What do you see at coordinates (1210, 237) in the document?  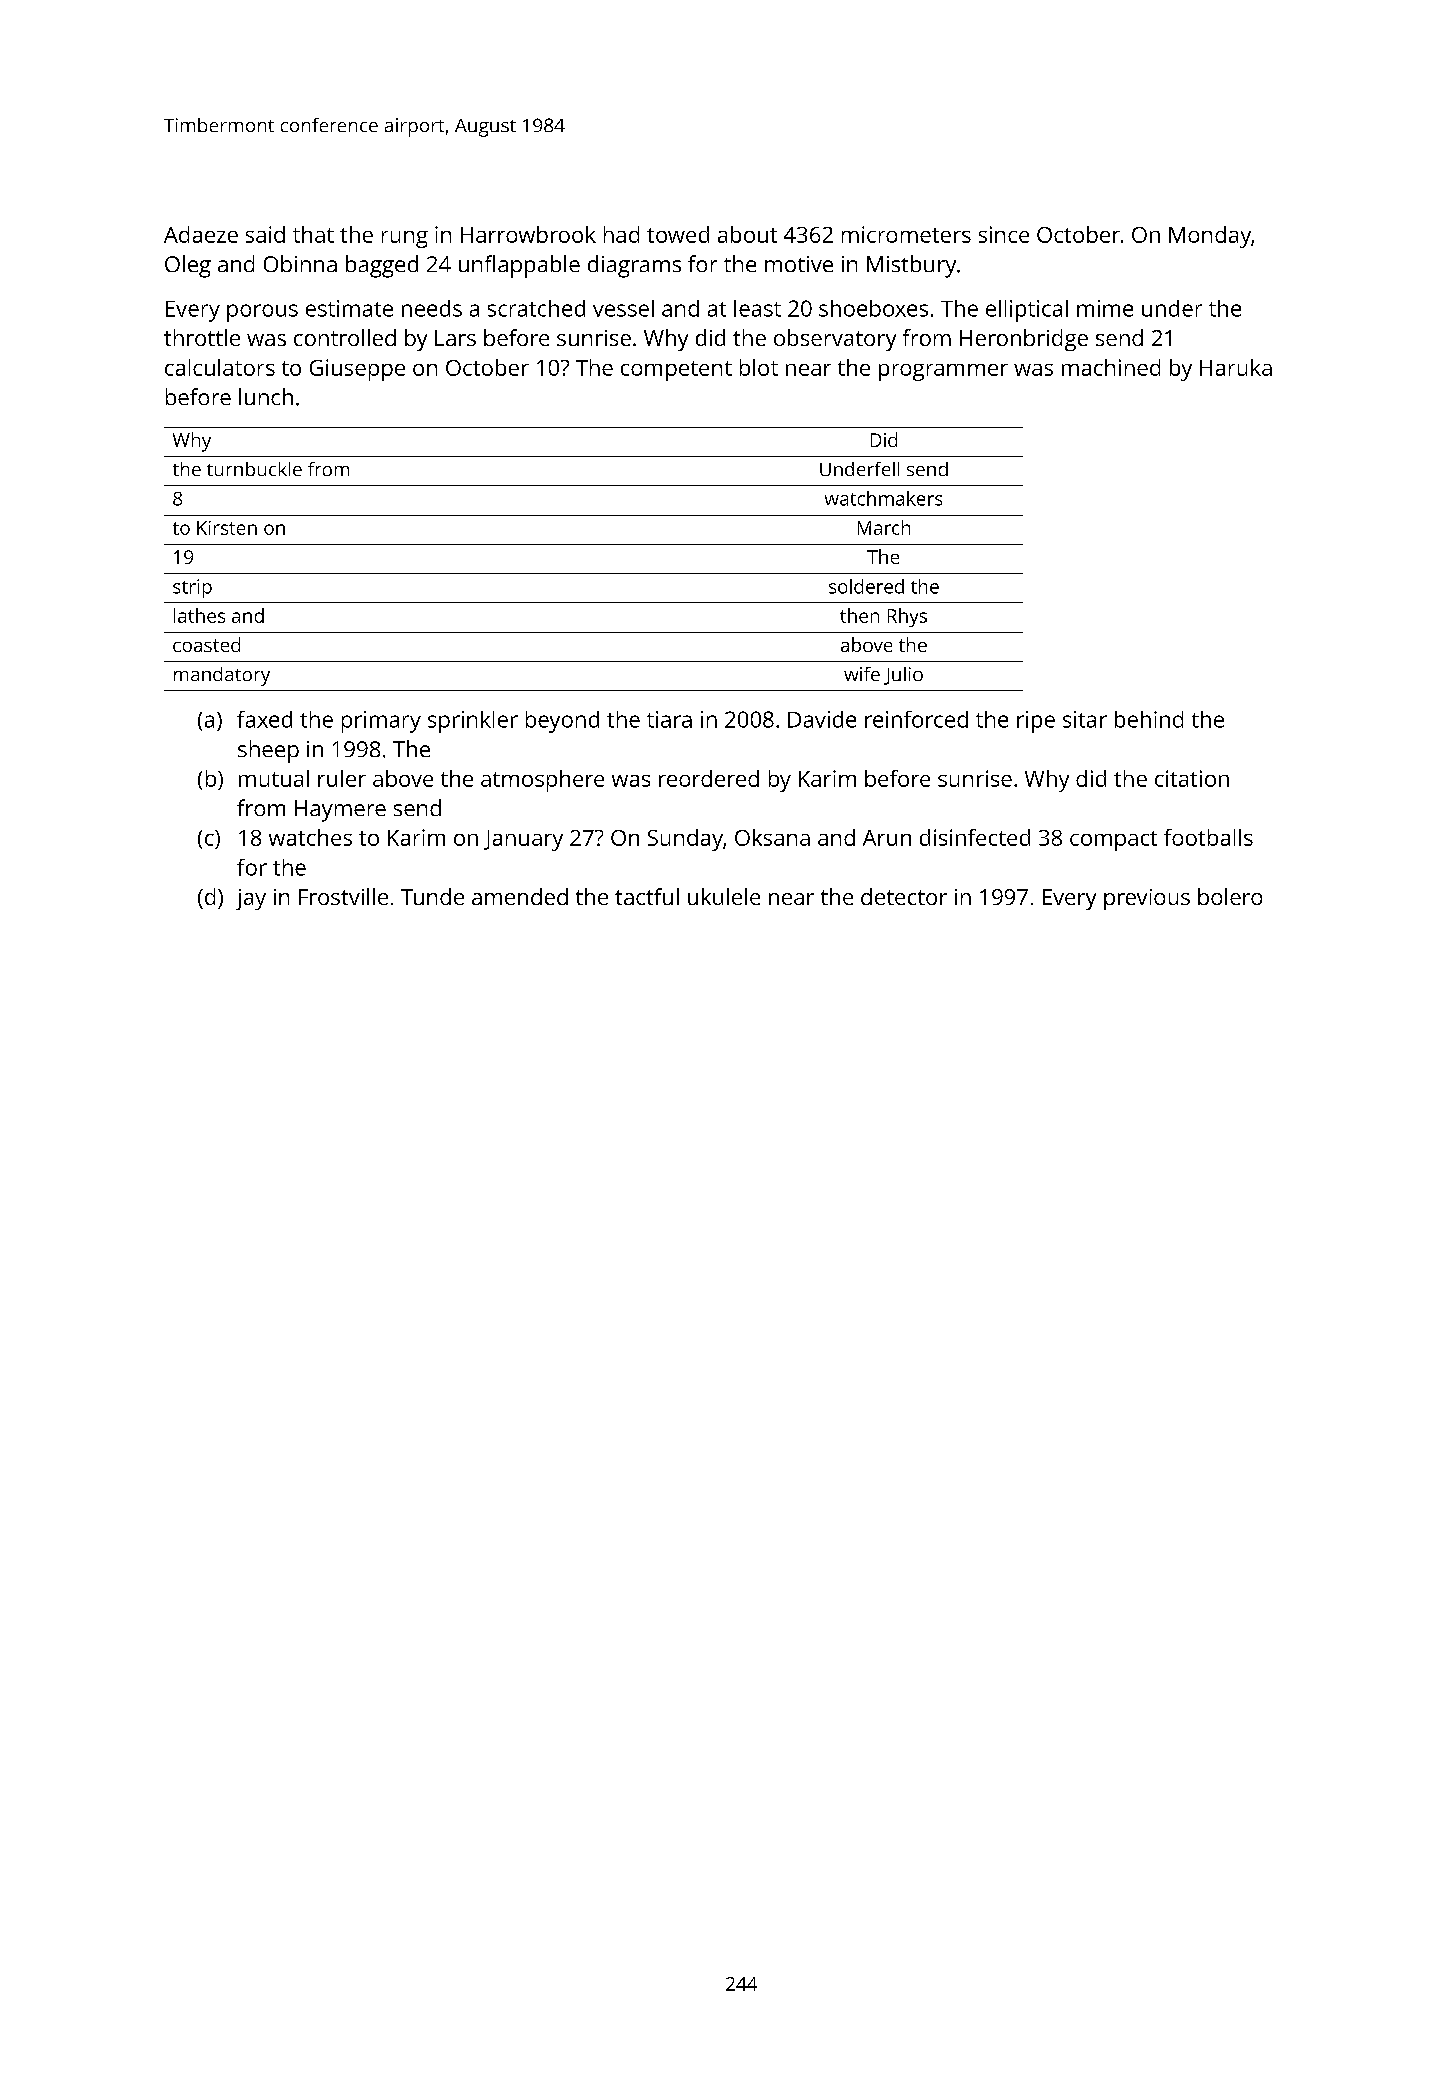 I see `Monday` at bounding box center [1210, 237].
